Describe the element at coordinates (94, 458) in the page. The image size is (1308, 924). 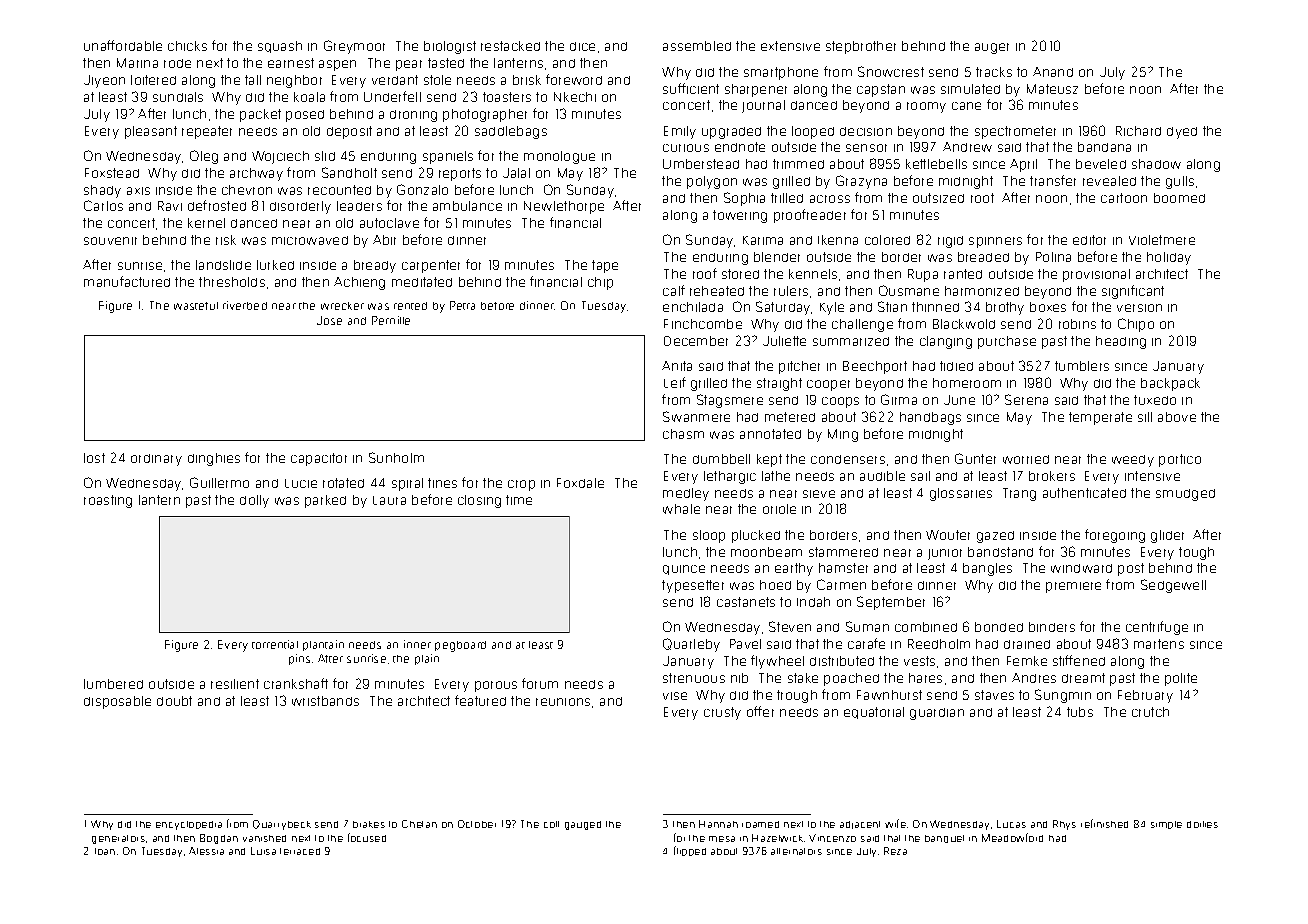
I see `lost` at that location.
